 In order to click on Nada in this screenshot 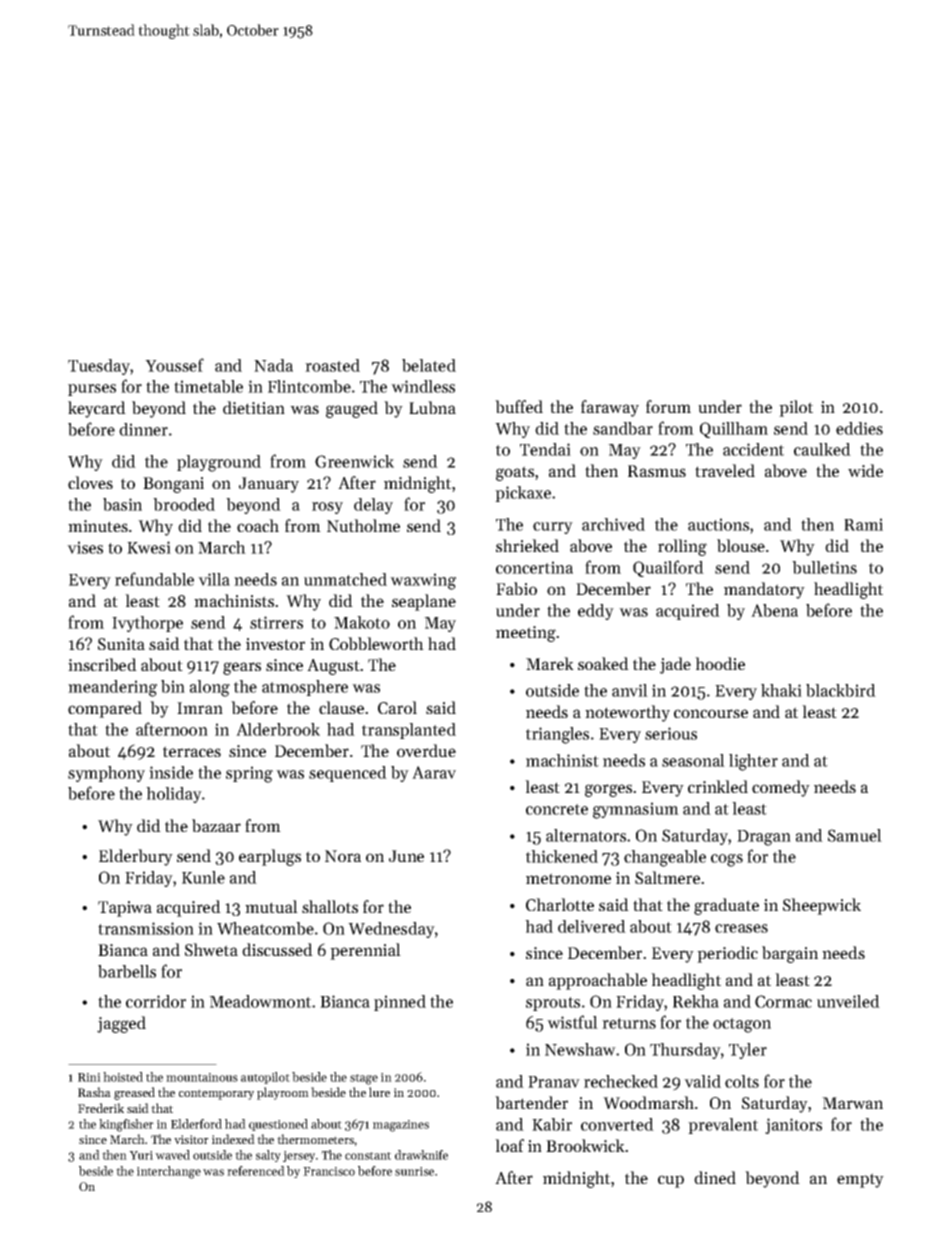, I will do `click(273, 365)`.
